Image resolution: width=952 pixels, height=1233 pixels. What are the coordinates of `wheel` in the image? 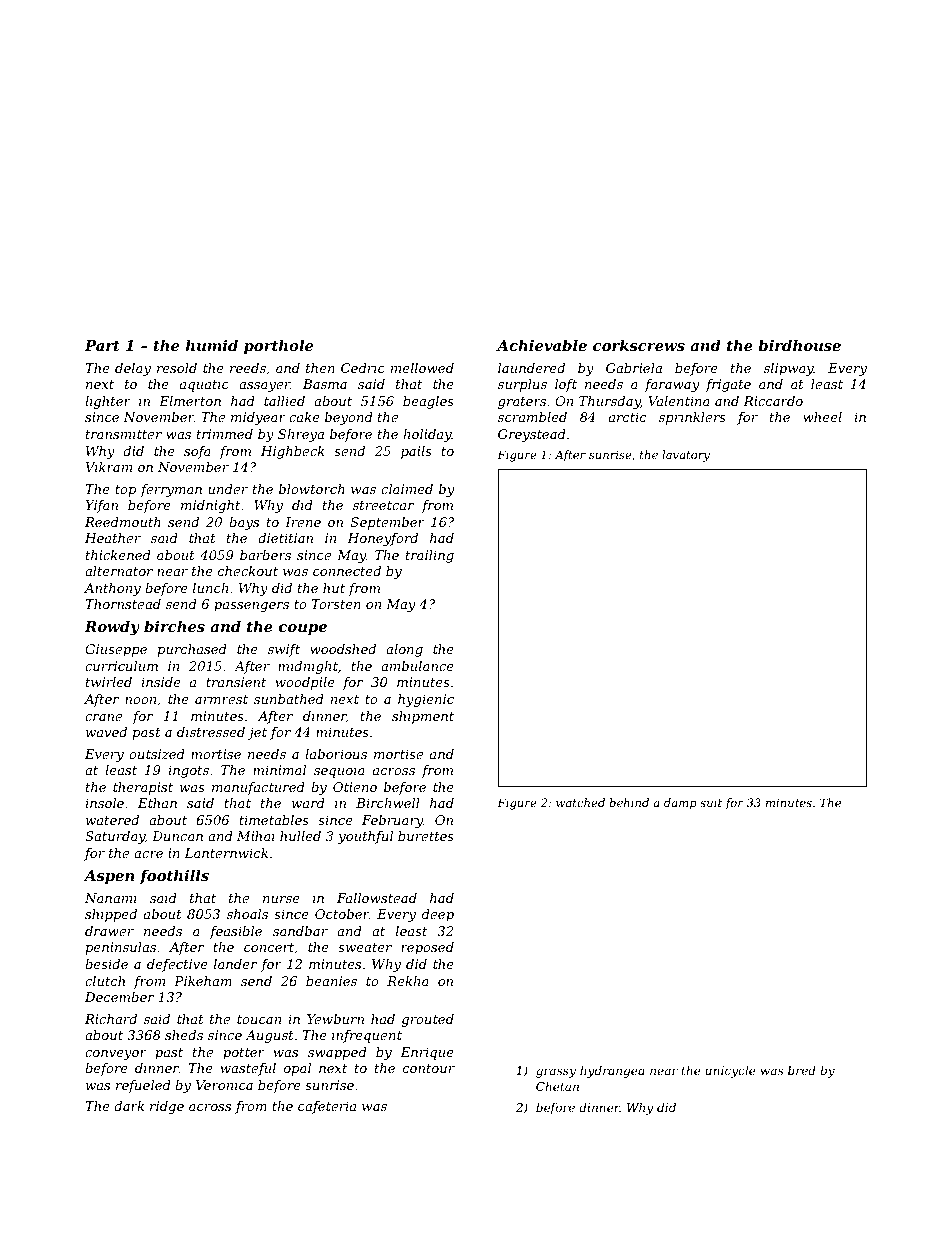 It's located at (822, 417).
